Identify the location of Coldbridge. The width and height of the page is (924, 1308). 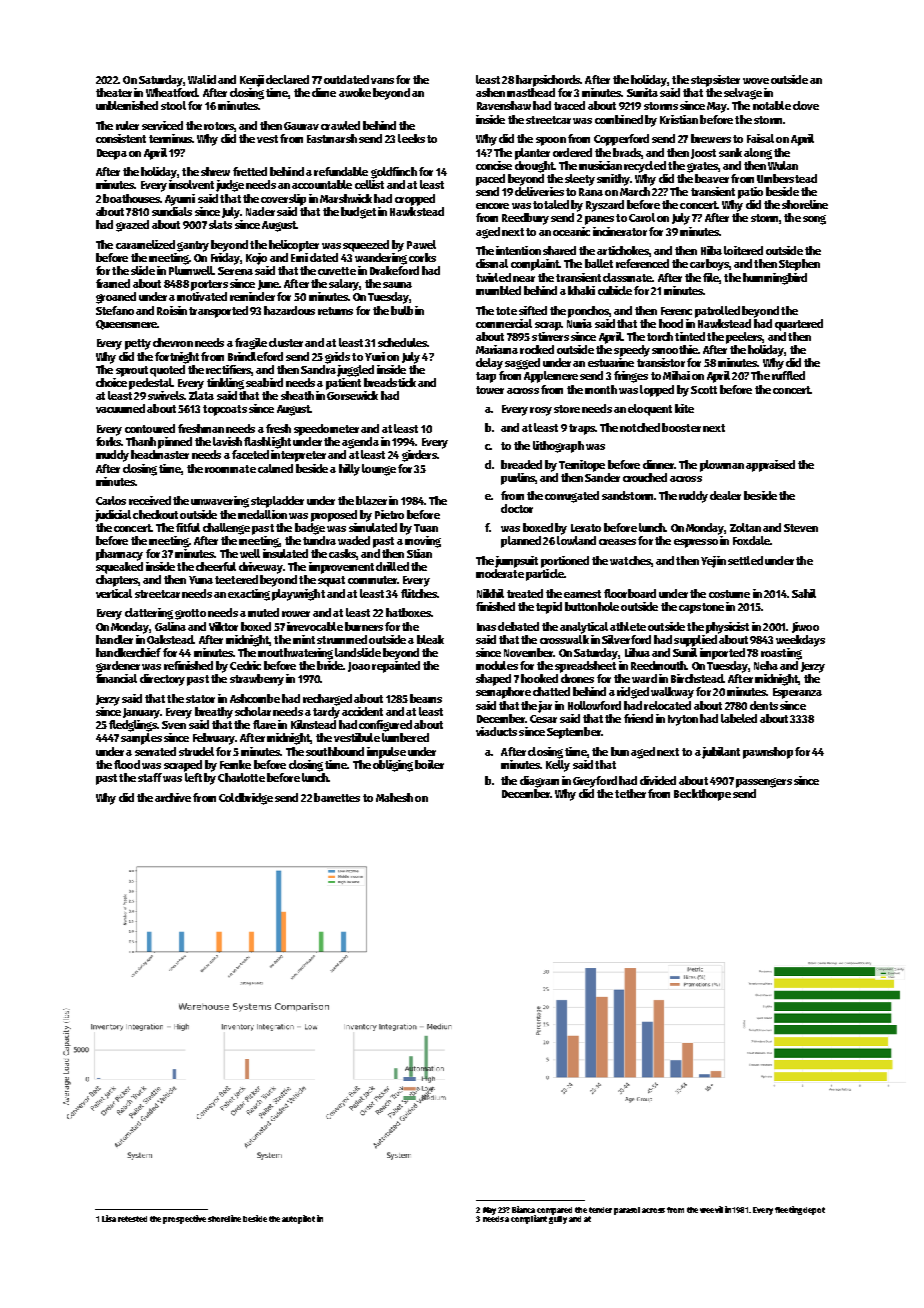
(246, 799).
